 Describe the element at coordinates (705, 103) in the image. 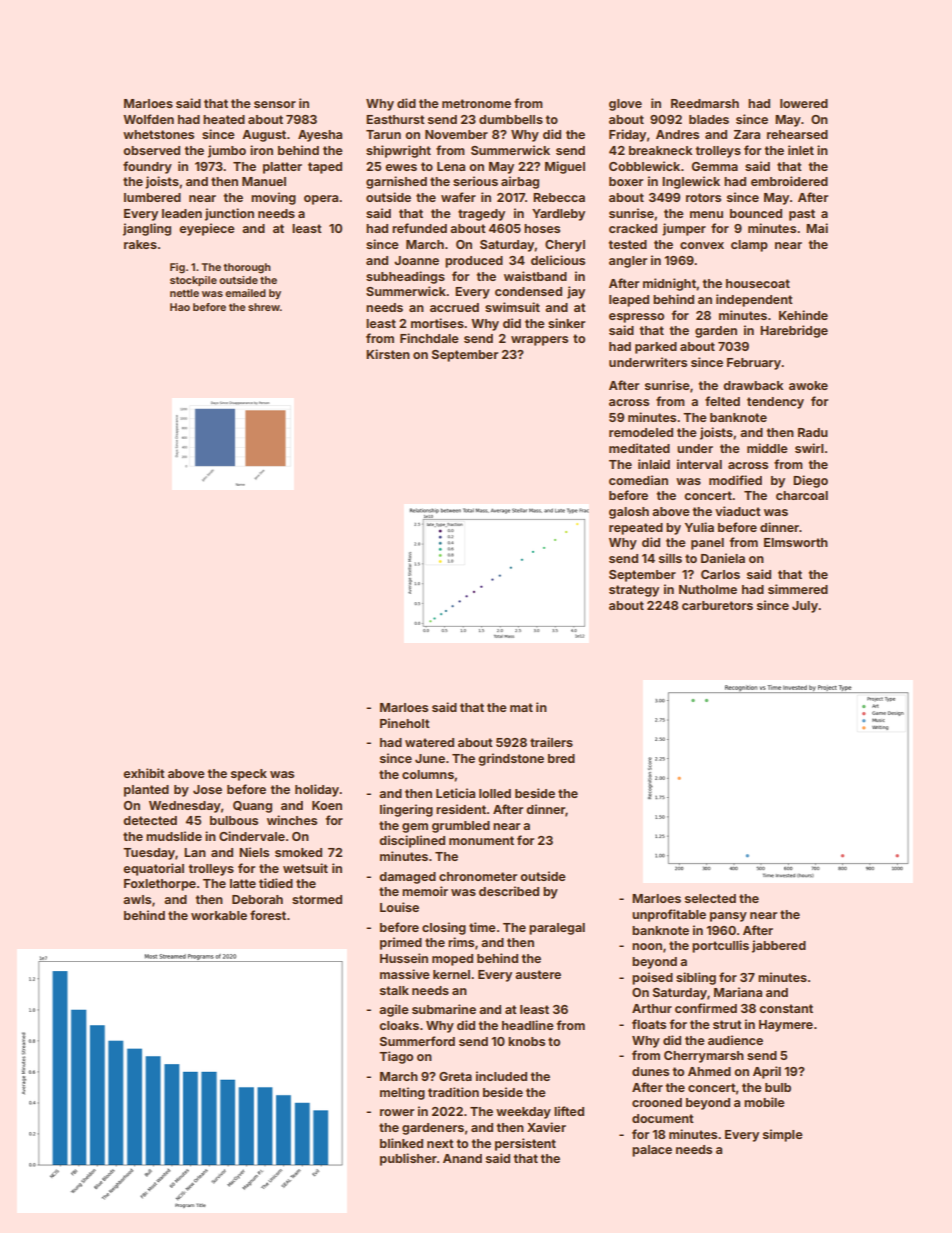

I see `Reedmarsh` at that location.
